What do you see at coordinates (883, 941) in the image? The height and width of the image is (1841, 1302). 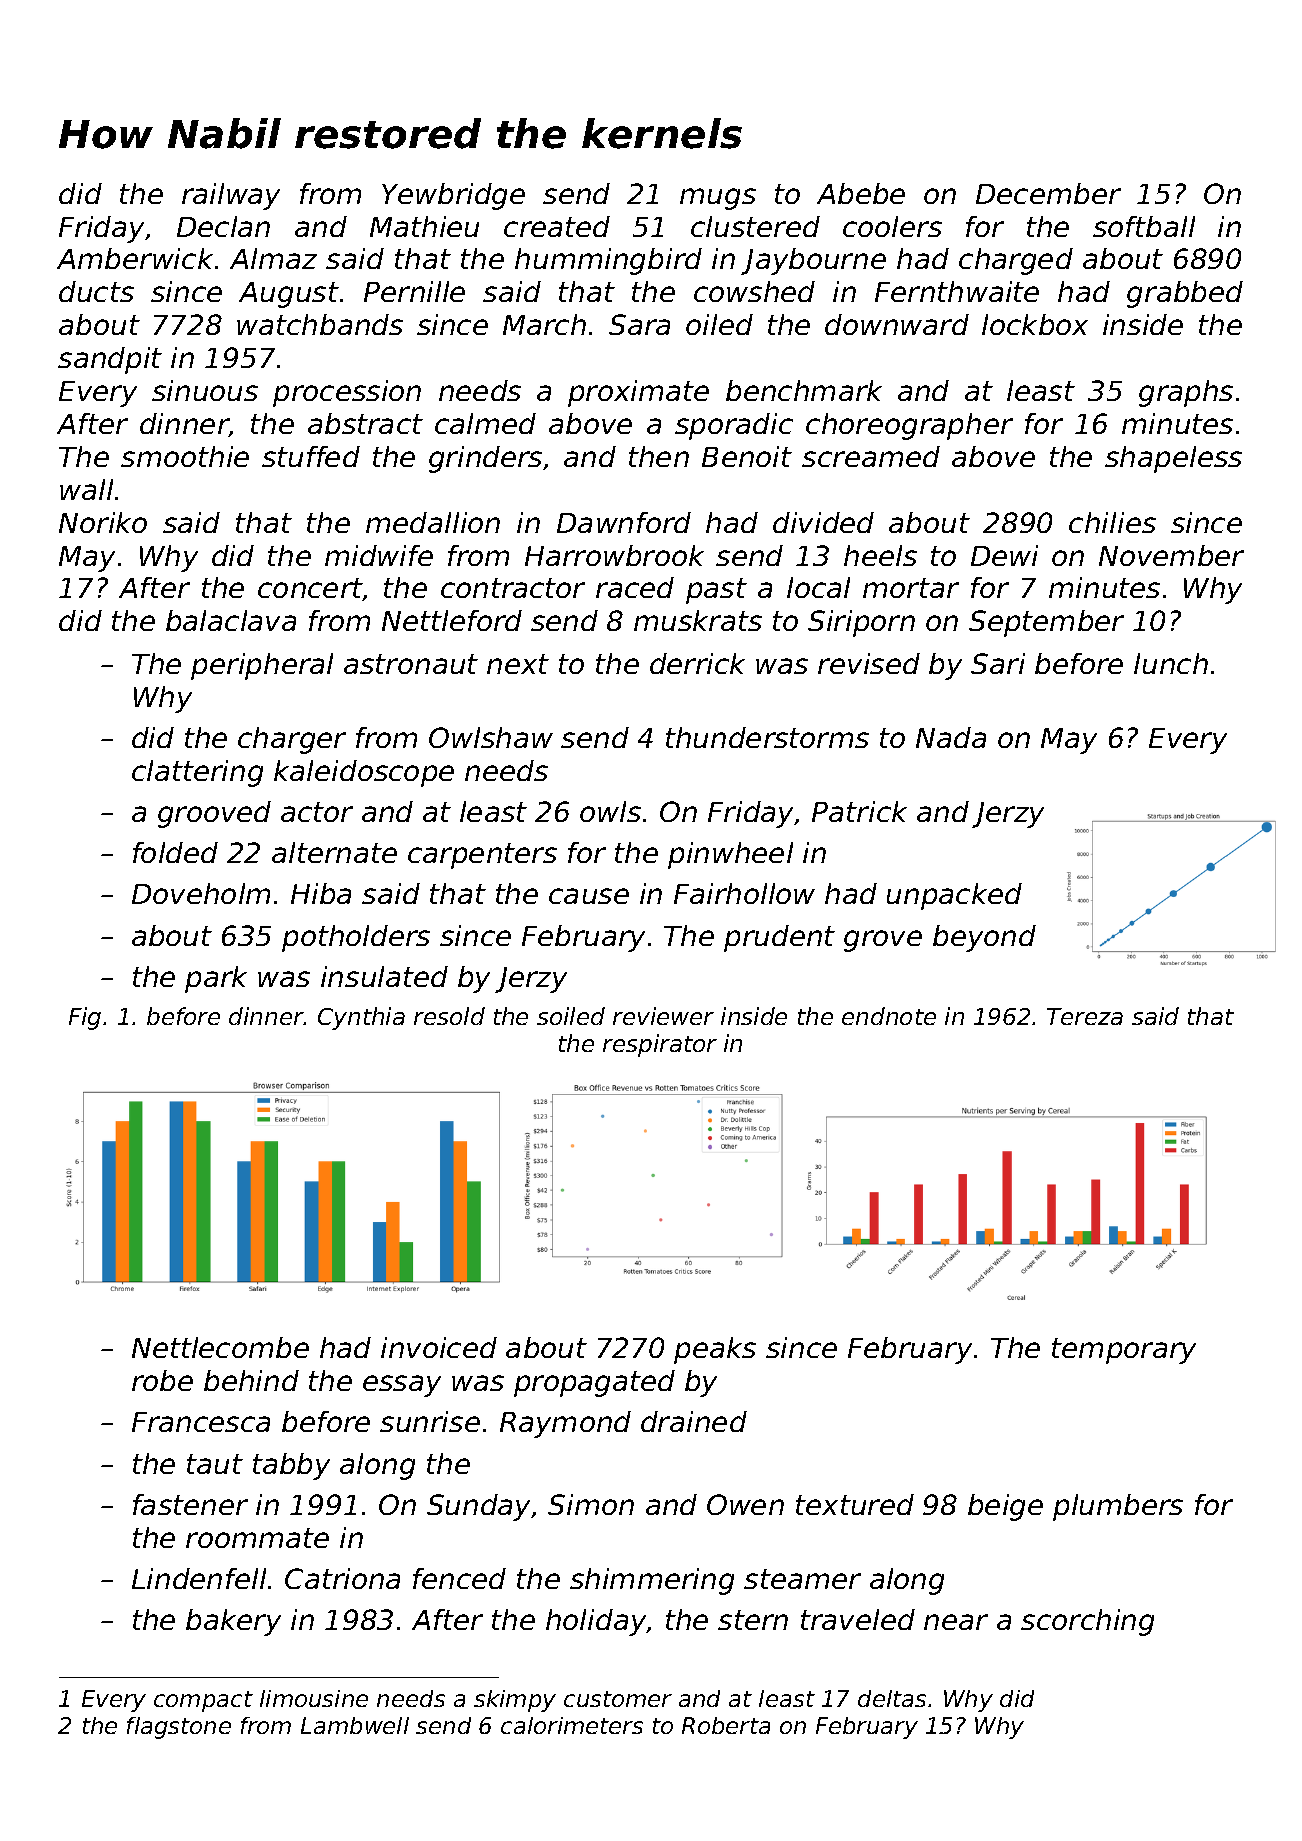 I see `grove` at bounding box center [883, 941].
